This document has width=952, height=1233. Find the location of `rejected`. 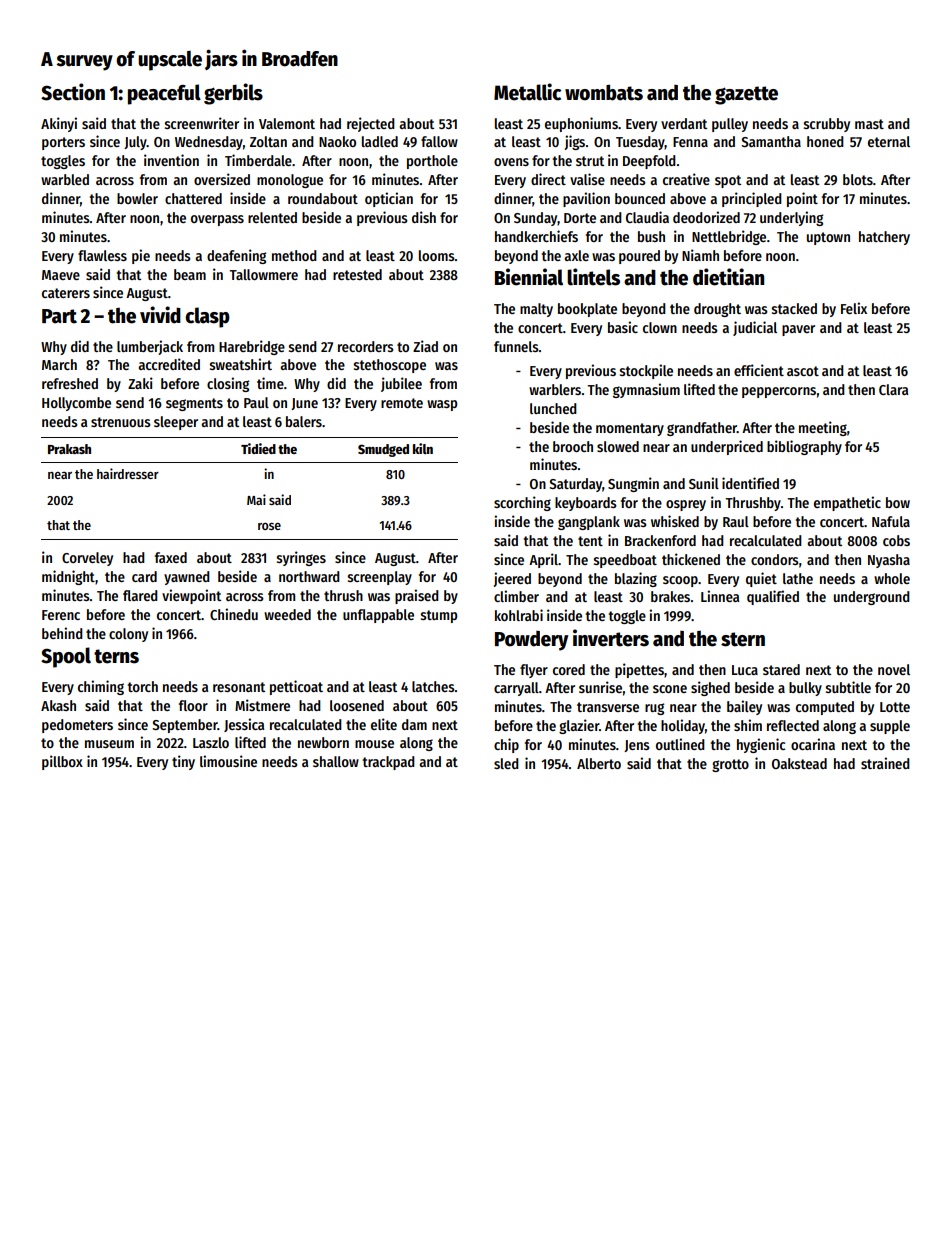

rejected is located at coordinates (371, 124).
